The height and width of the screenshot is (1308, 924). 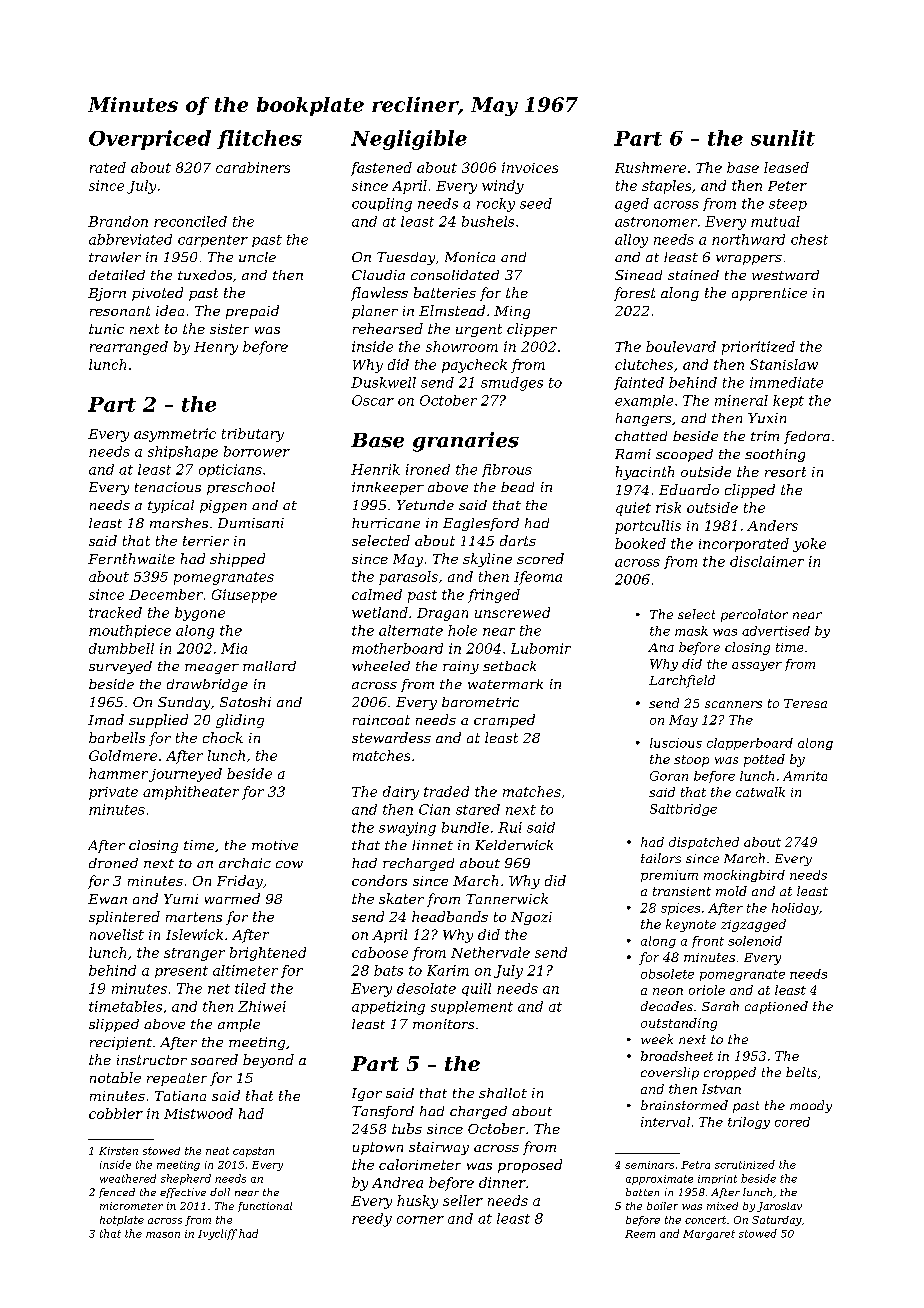 What do you see at coordinates (720, 1006) in the screenshot?
I see `Sarah` at bounding box center [720, 1006].
